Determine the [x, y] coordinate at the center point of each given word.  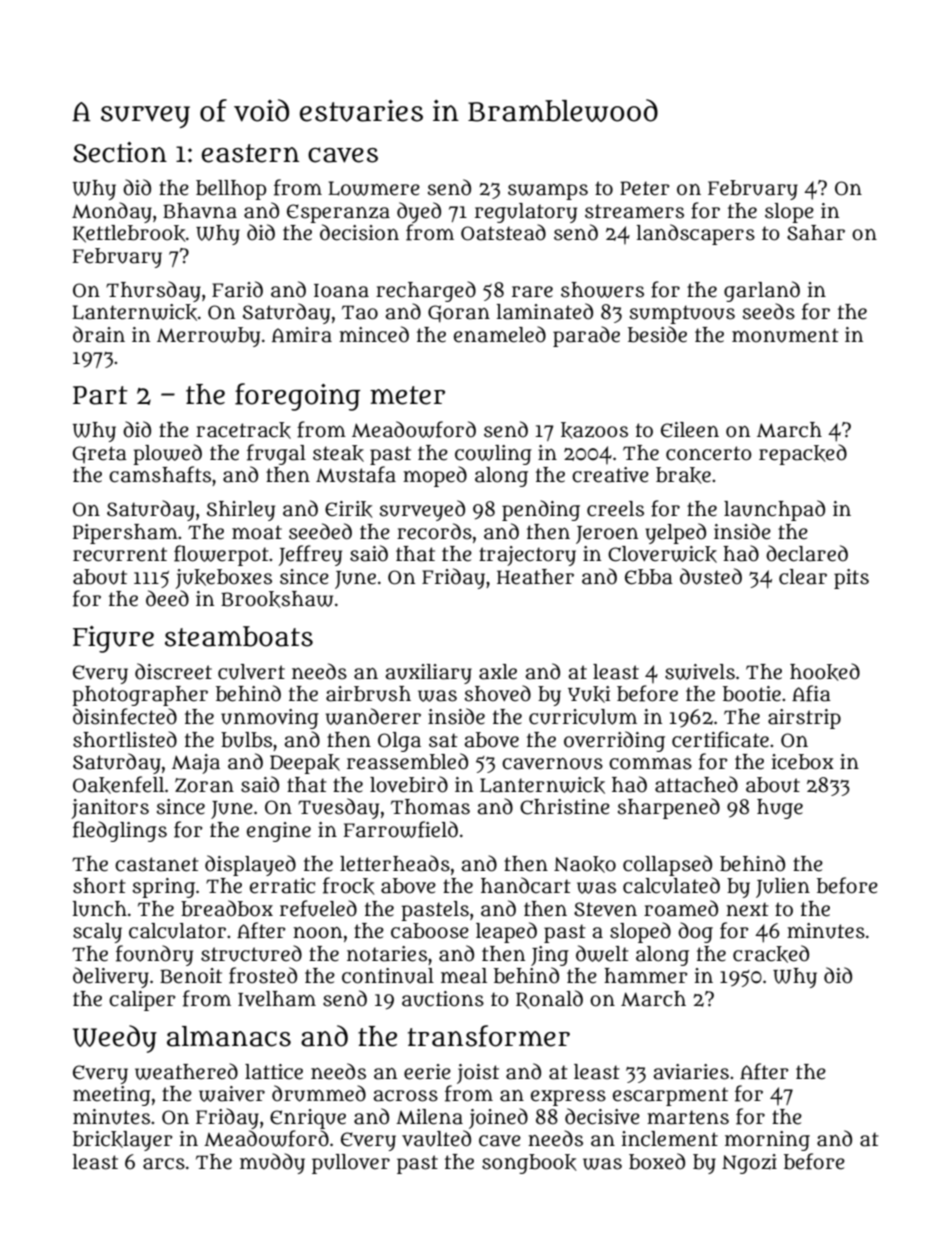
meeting [112, 1096]
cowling [493, 455]
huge [780, 809]
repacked [803, 454]
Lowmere [374, 188]
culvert [251, 672]
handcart [526, 885]
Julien [783, 888]
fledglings [120, 831]
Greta [100, 454]
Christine [565, 807]
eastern [250, 153]
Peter [644, 188]
